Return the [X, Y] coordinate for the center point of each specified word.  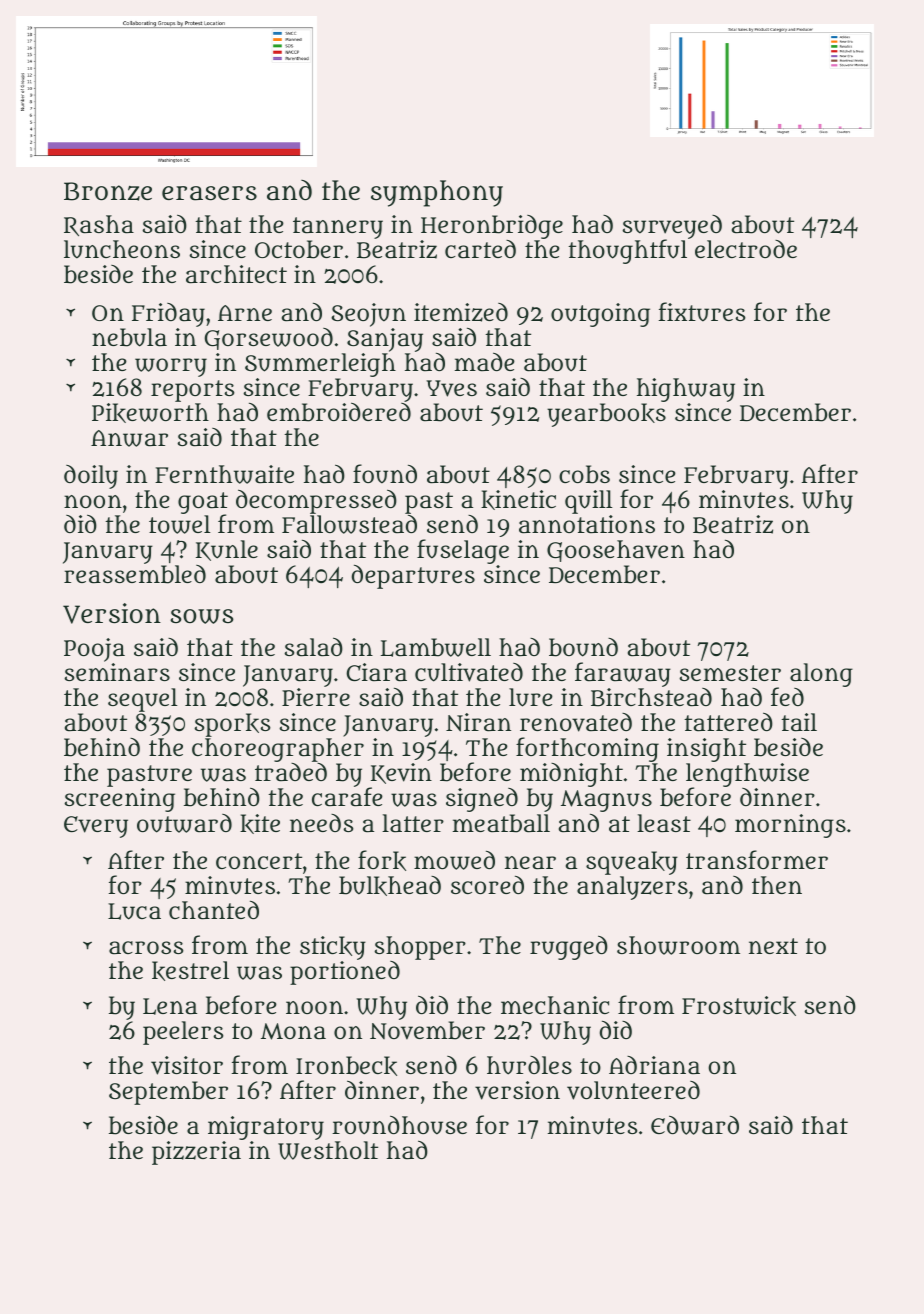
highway [686, 390]
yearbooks [606, 415]
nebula [129, 337]
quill [588, 502]
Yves [451, 388]
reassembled [135, 574]
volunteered [633, 1090]
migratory [266, 1128]
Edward [695, 1125]
